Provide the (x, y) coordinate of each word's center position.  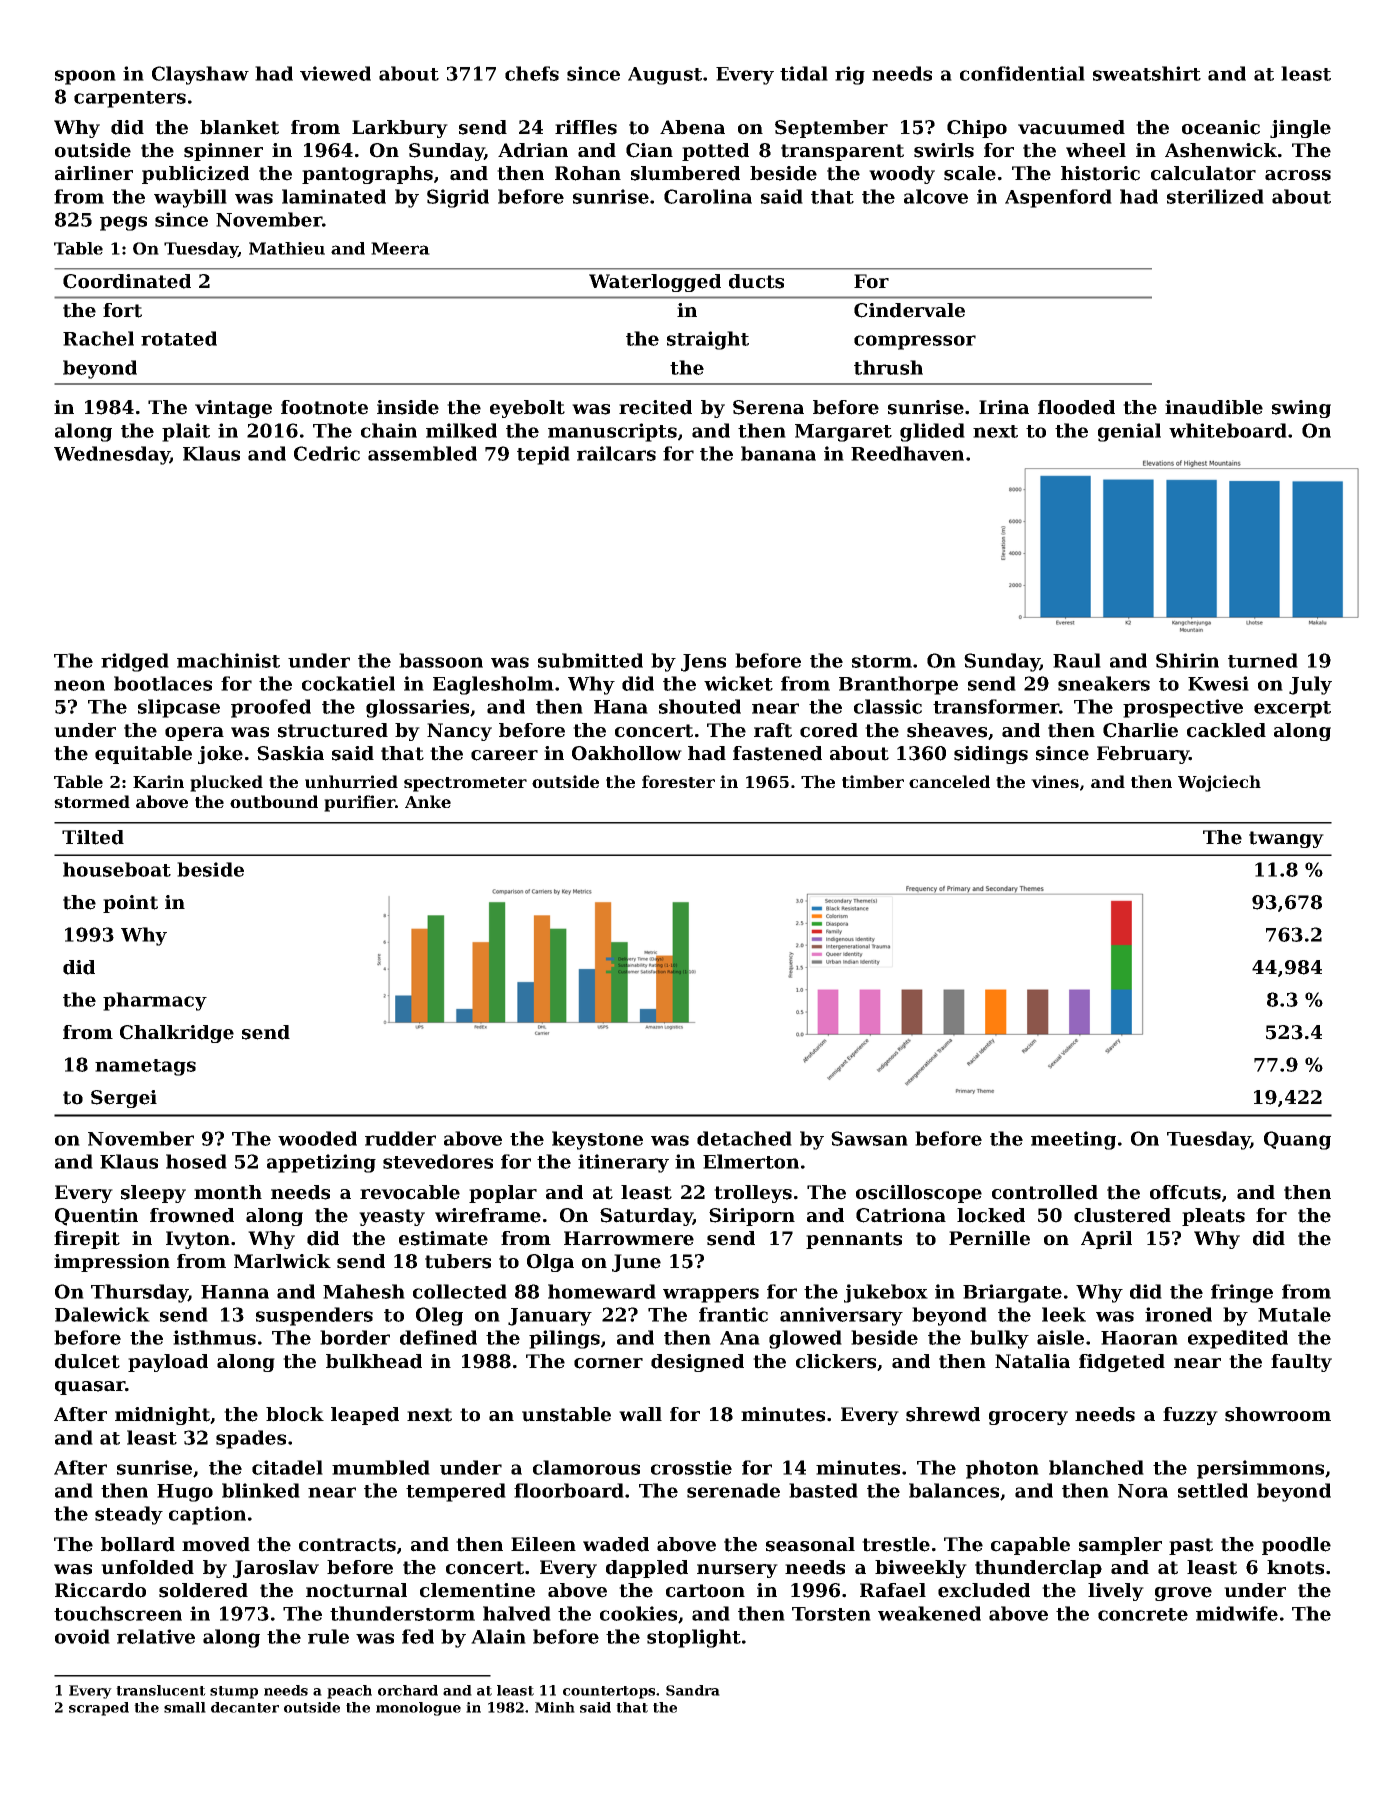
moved (216, 1544)
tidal (804, 73)
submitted (590, 660)
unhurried (351, 781)
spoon (85, 77)
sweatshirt (1147, 73)
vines (1055, 781)
